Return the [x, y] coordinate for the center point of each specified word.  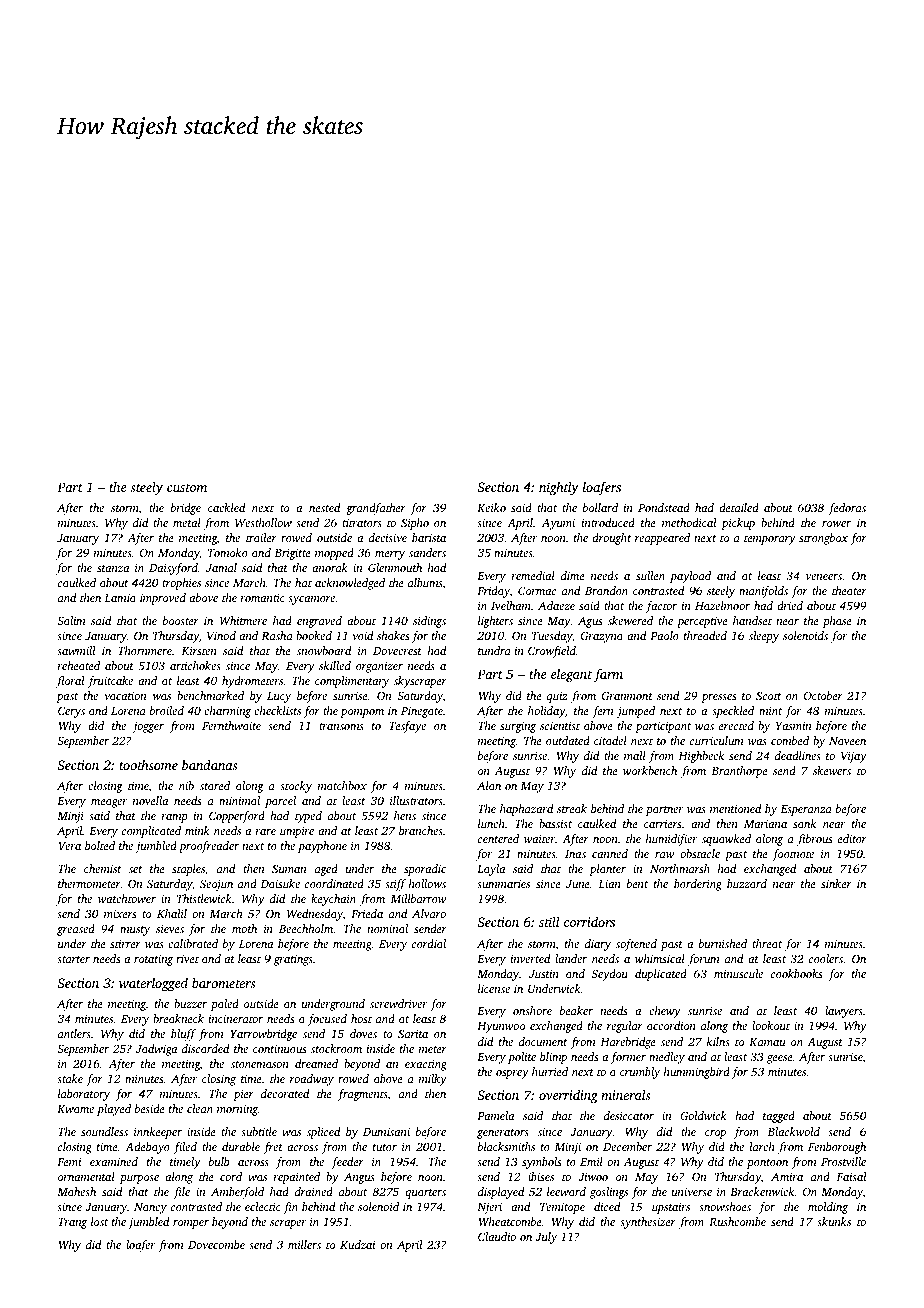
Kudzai [357, 1244]
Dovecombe [216, 1244]
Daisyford [173, 569]
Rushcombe [737, 1221]
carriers [662, 823]
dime [573, 575]
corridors [589, 921]
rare [266, 832]
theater [849, 590]
